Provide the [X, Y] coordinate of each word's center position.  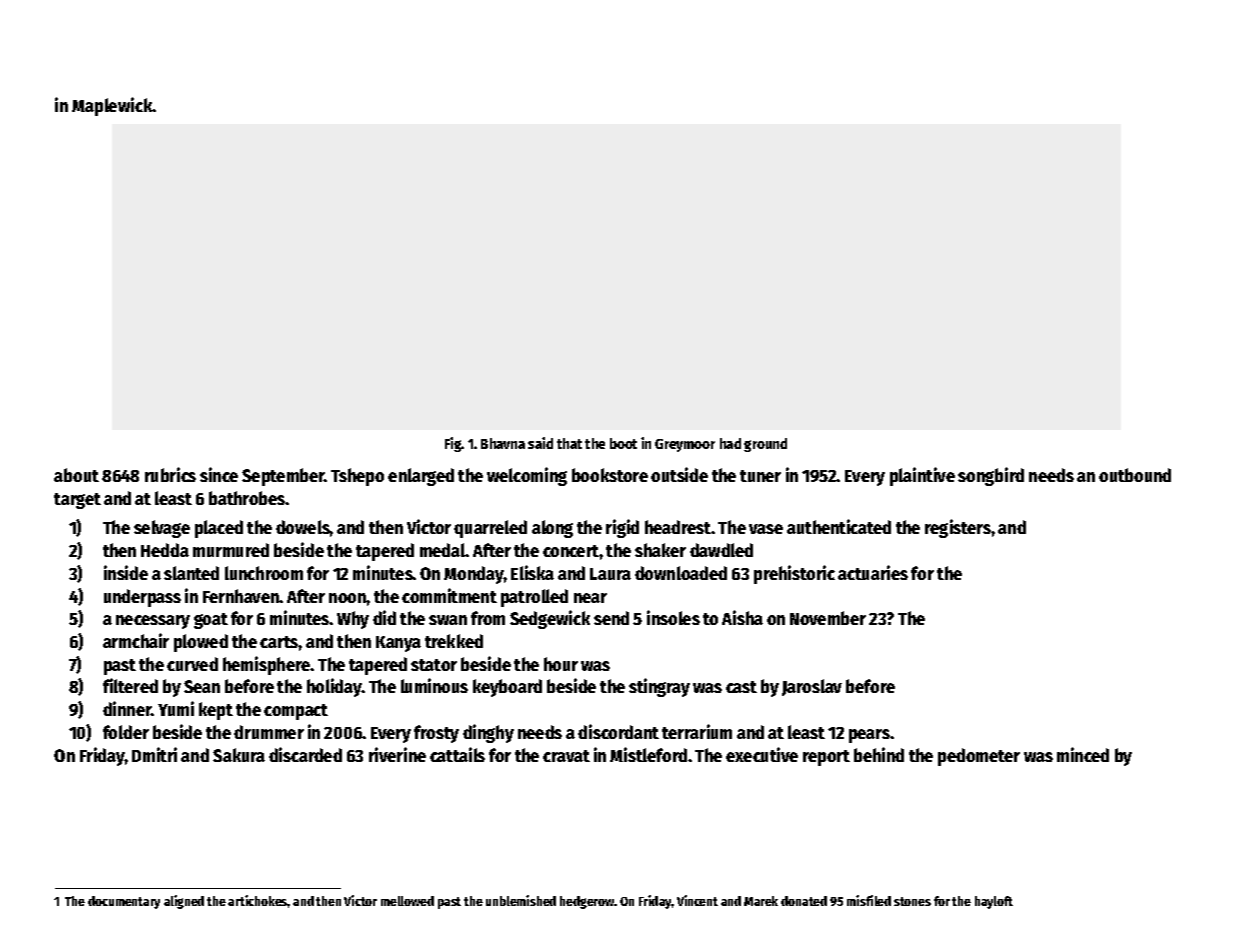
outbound [1135, 475]
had [730, 443]
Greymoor [685, 445]
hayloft [994, 902]
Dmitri [154, 754]
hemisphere [267, 665]
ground [765, 445]
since [219, 474]
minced [1083, 754]
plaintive [922, 476]
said [540, 443]
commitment [449, 595]
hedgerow [587, 902]
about [76, 475]
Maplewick [112, 106]
